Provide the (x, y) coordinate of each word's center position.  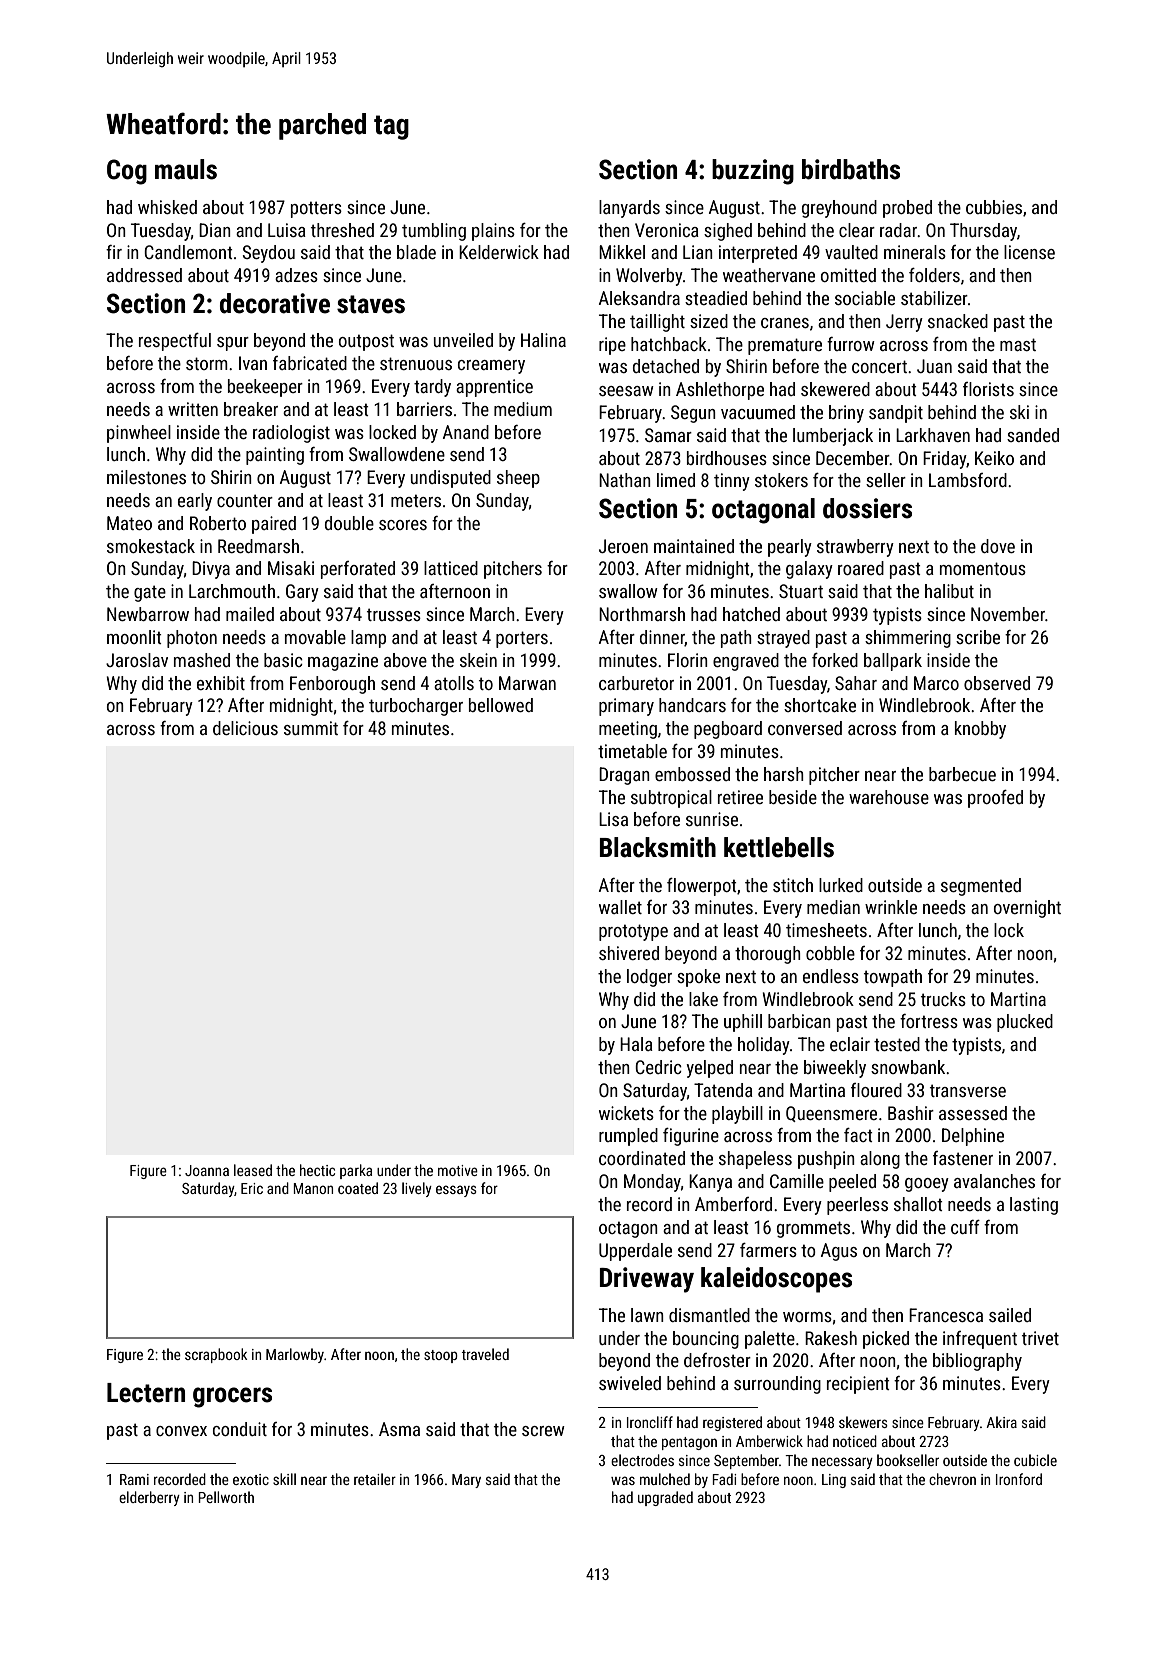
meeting (628, 730)
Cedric (658, 1067)
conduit (240, 1429)
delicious (245, 728)
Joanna (207, 1170)
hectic (317, 1170)
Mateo (129, 523)
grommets (813, 1229)
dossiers (867, 508)
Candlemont (188, 252)
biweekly (835, 1069)
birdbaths (851, 169)
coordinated (642, 1158)
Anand (466, 432)
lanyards (629, 209)
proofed (995, 799)
